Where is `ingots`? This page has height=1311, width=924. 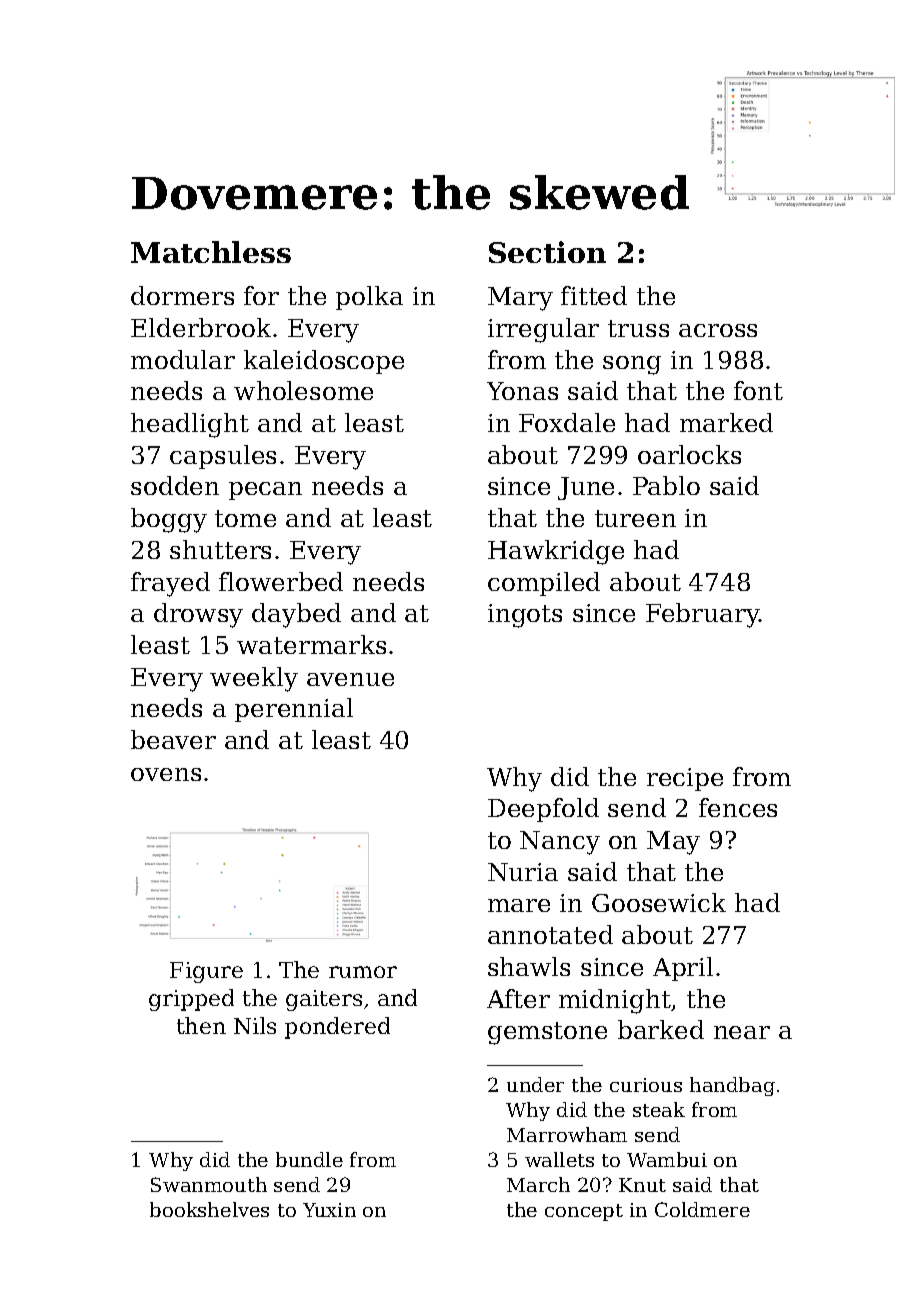 ingots is located at coordinates (525, 616).
